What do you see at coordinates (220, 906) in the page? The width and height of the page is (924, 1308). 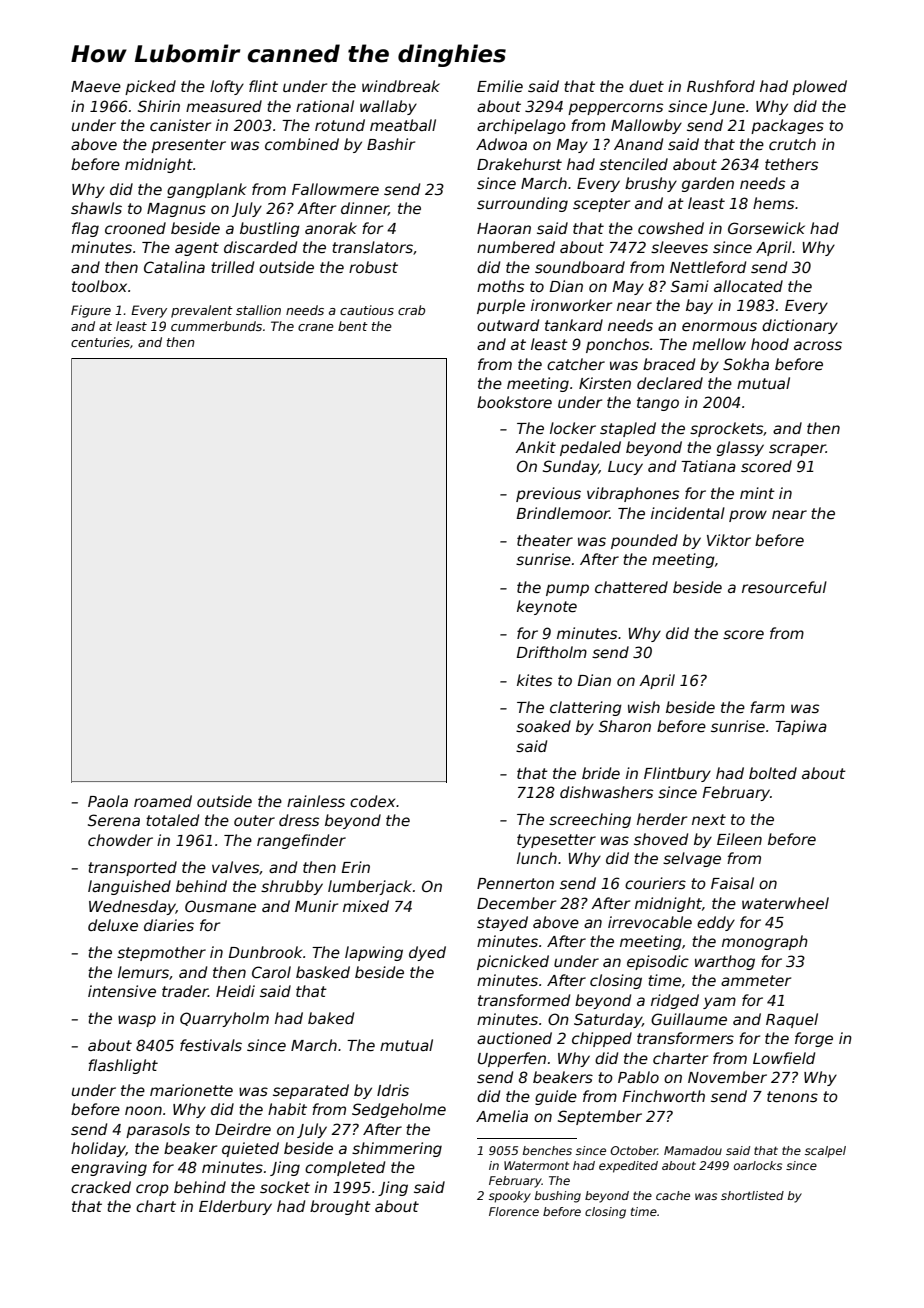 I see `Ousmane` at bounding box center [220, 906].
